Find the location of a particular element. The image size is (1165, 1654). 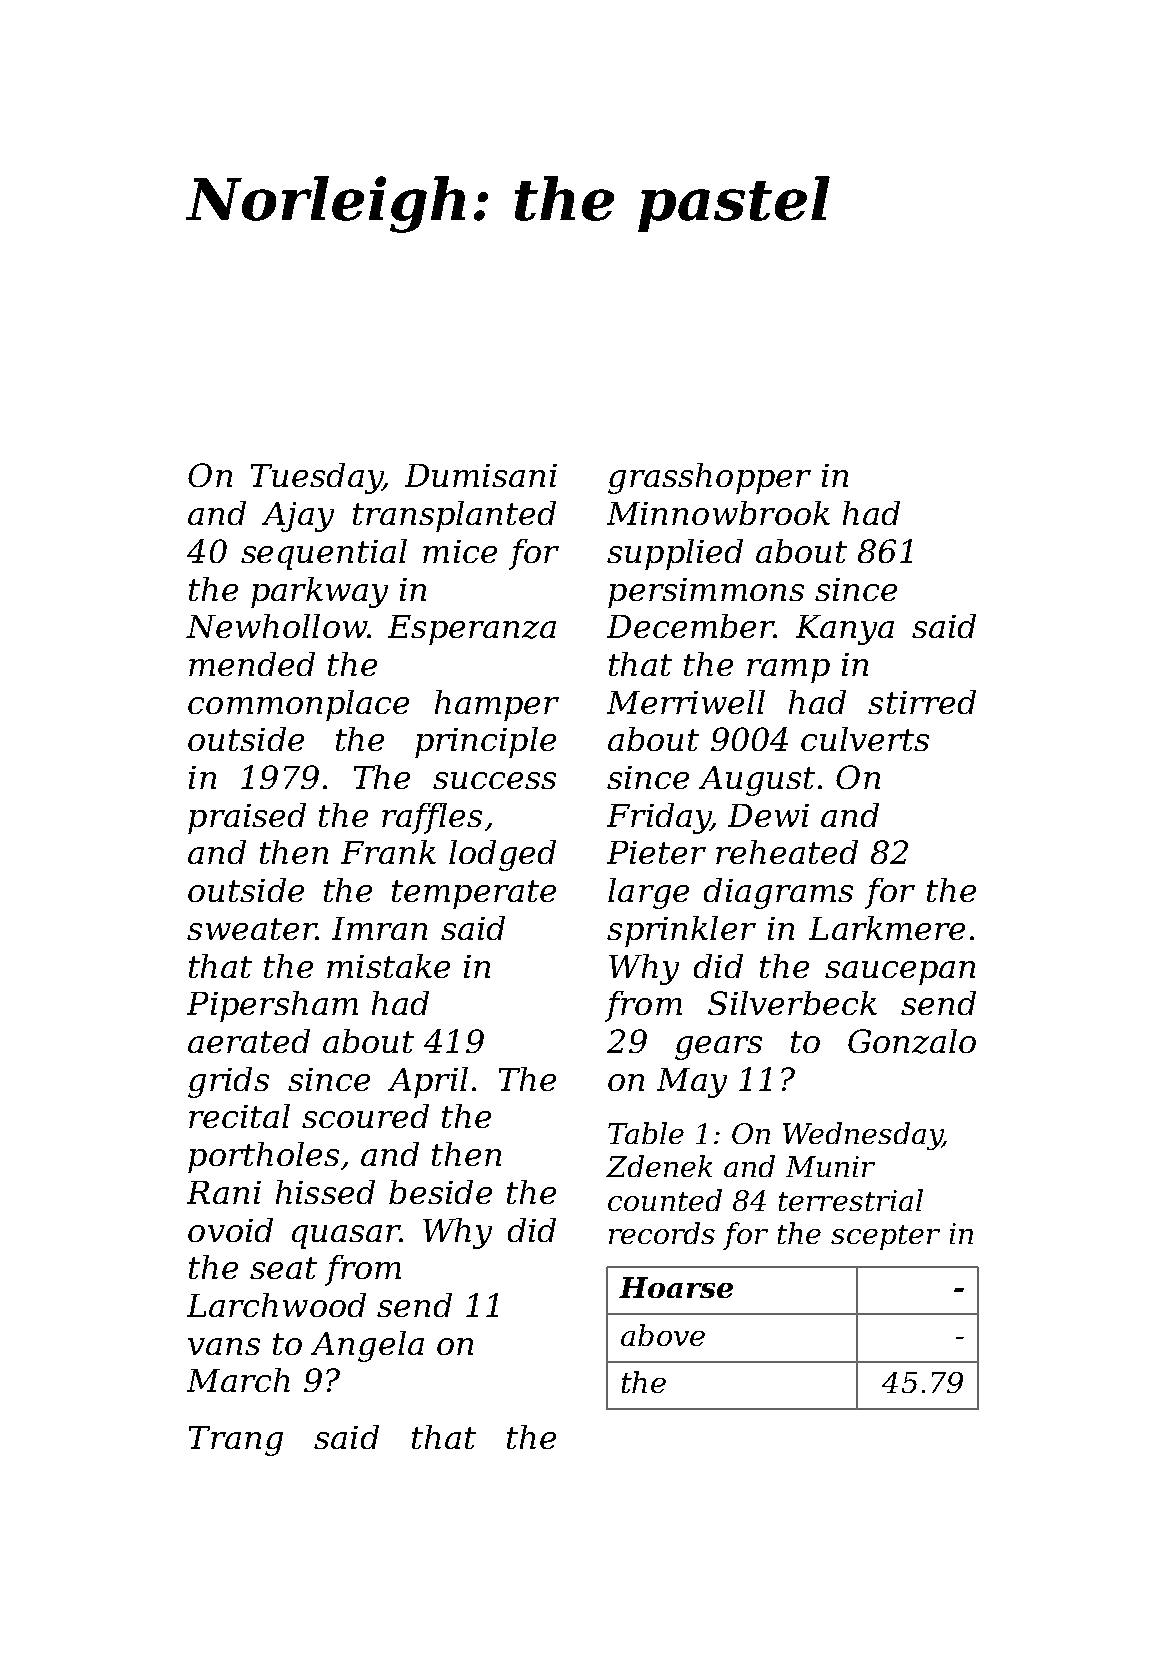

Minnowbrook is located at coordinates (718, 513).
